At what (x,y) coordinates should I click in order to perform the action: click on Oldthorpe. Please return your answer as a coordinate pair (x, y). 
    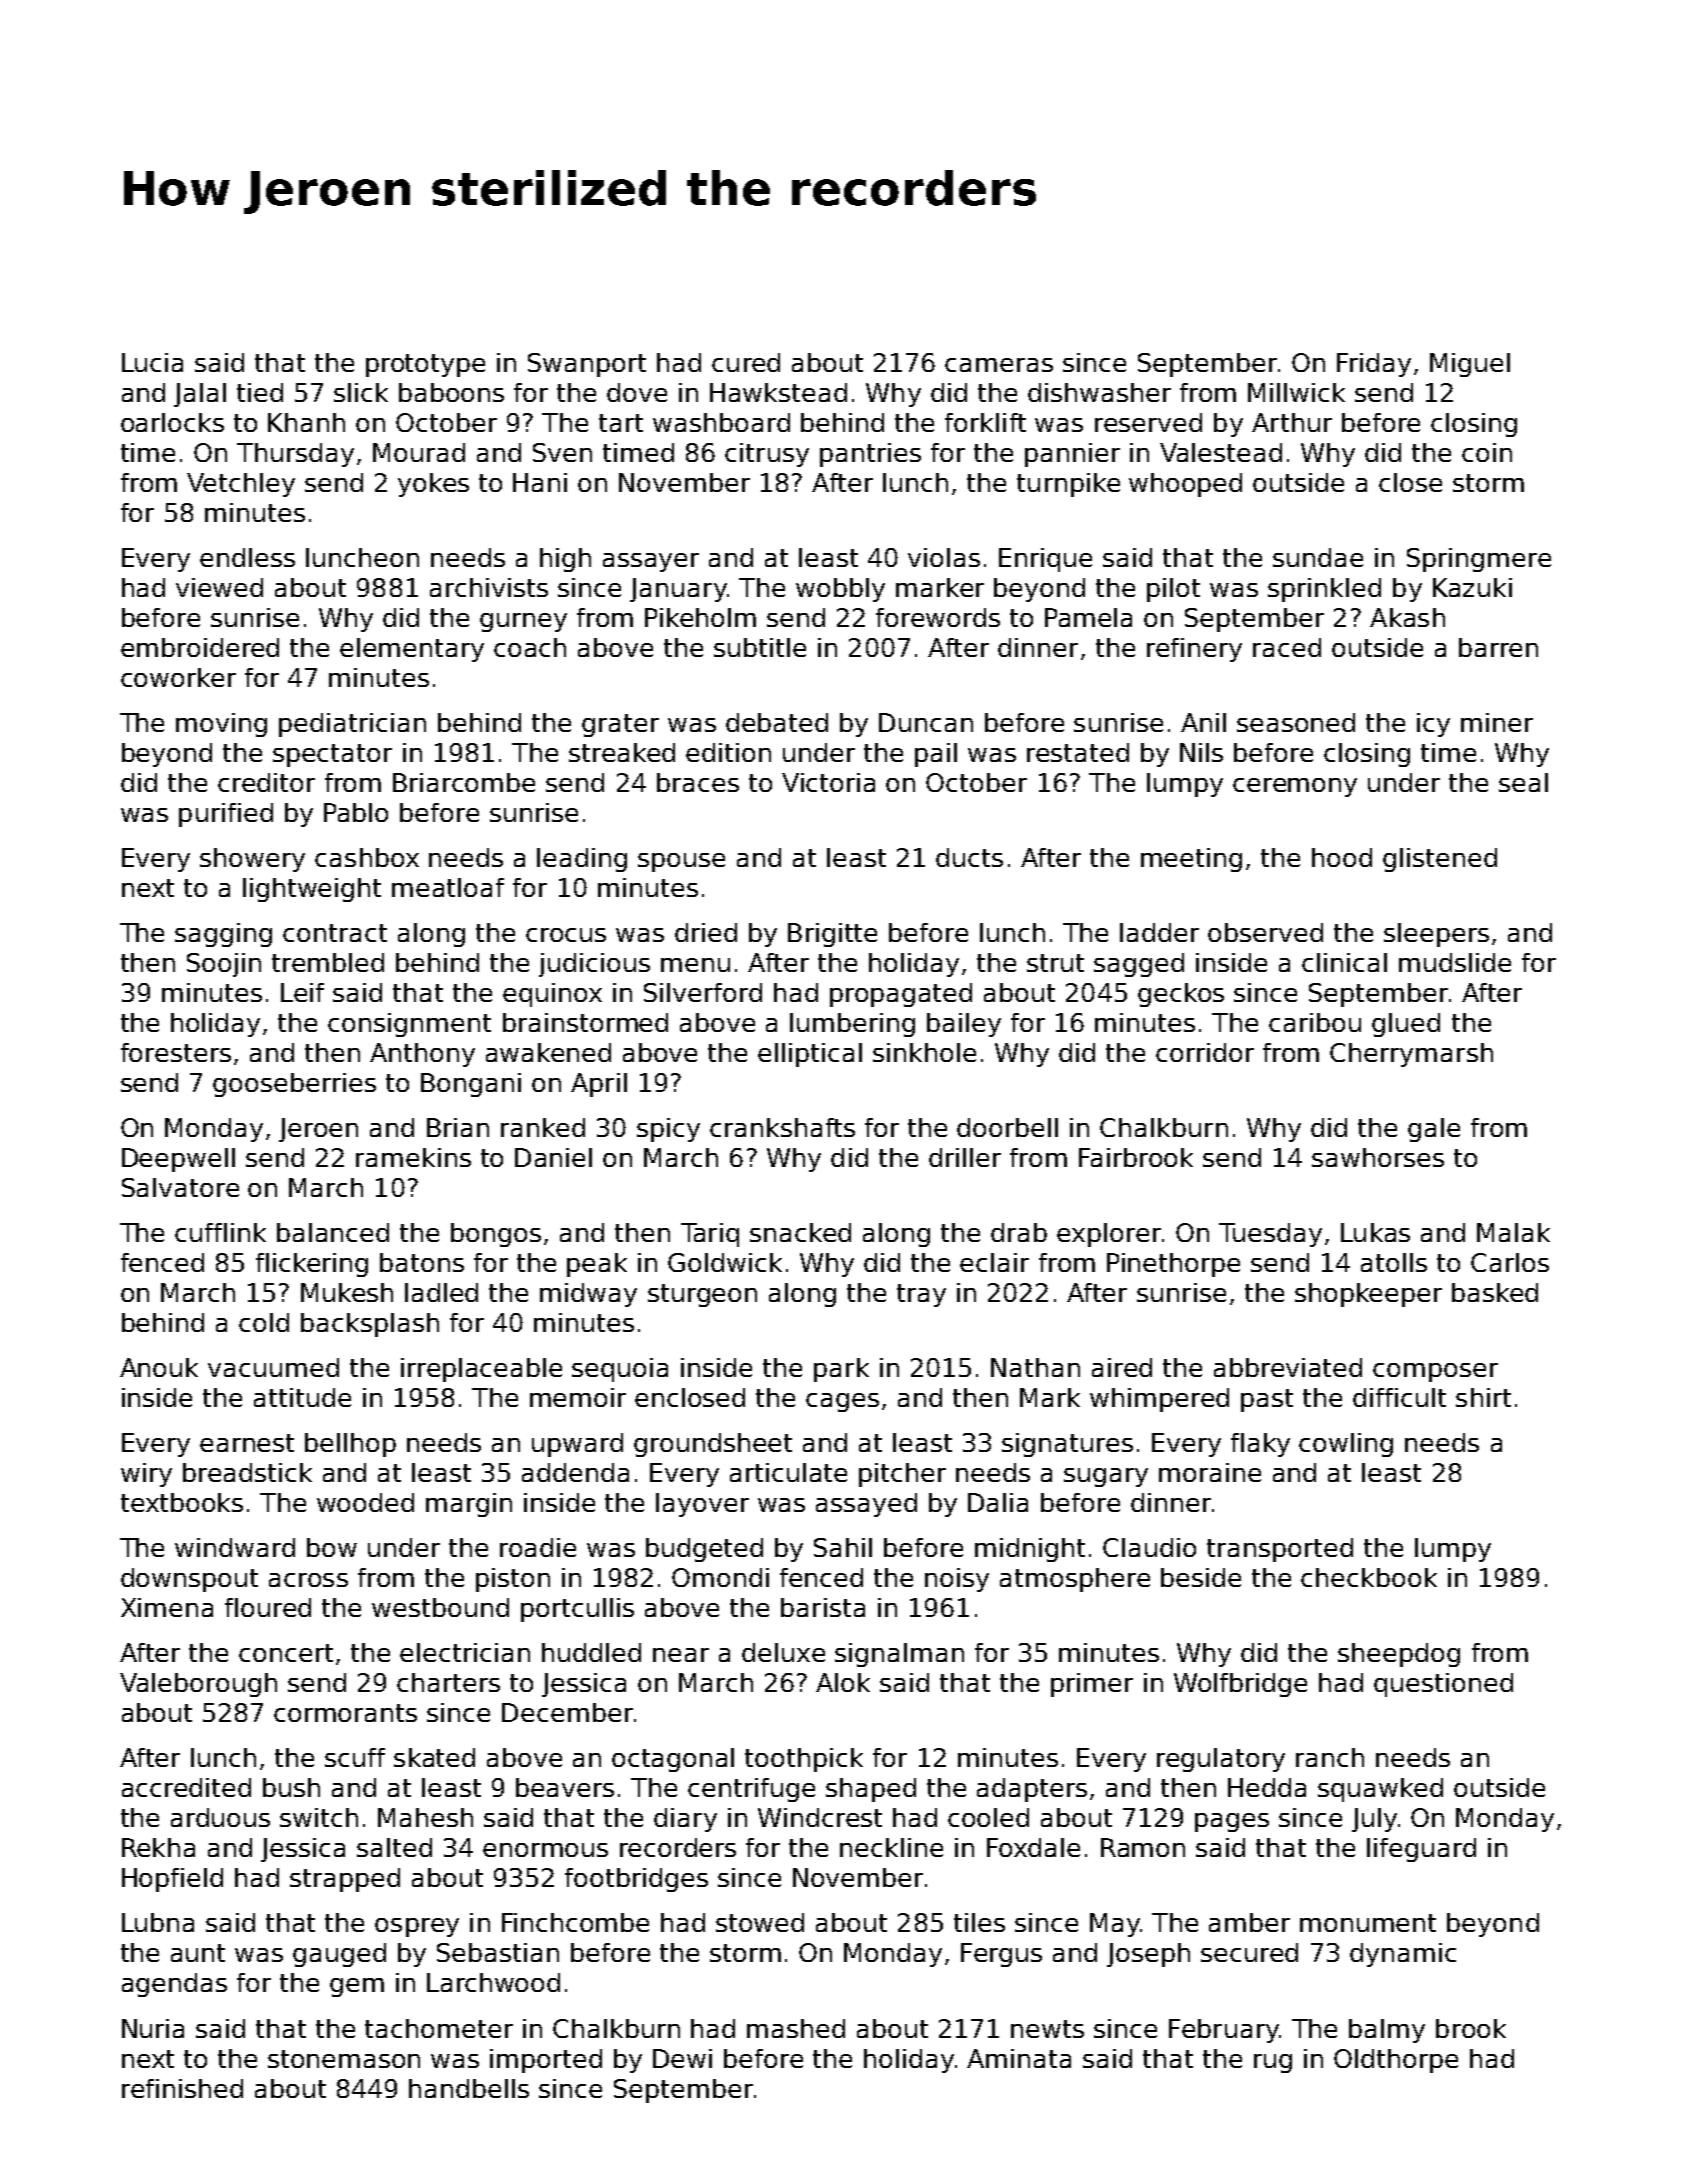
    Looking at the image, I should click on (1396, 2061).
